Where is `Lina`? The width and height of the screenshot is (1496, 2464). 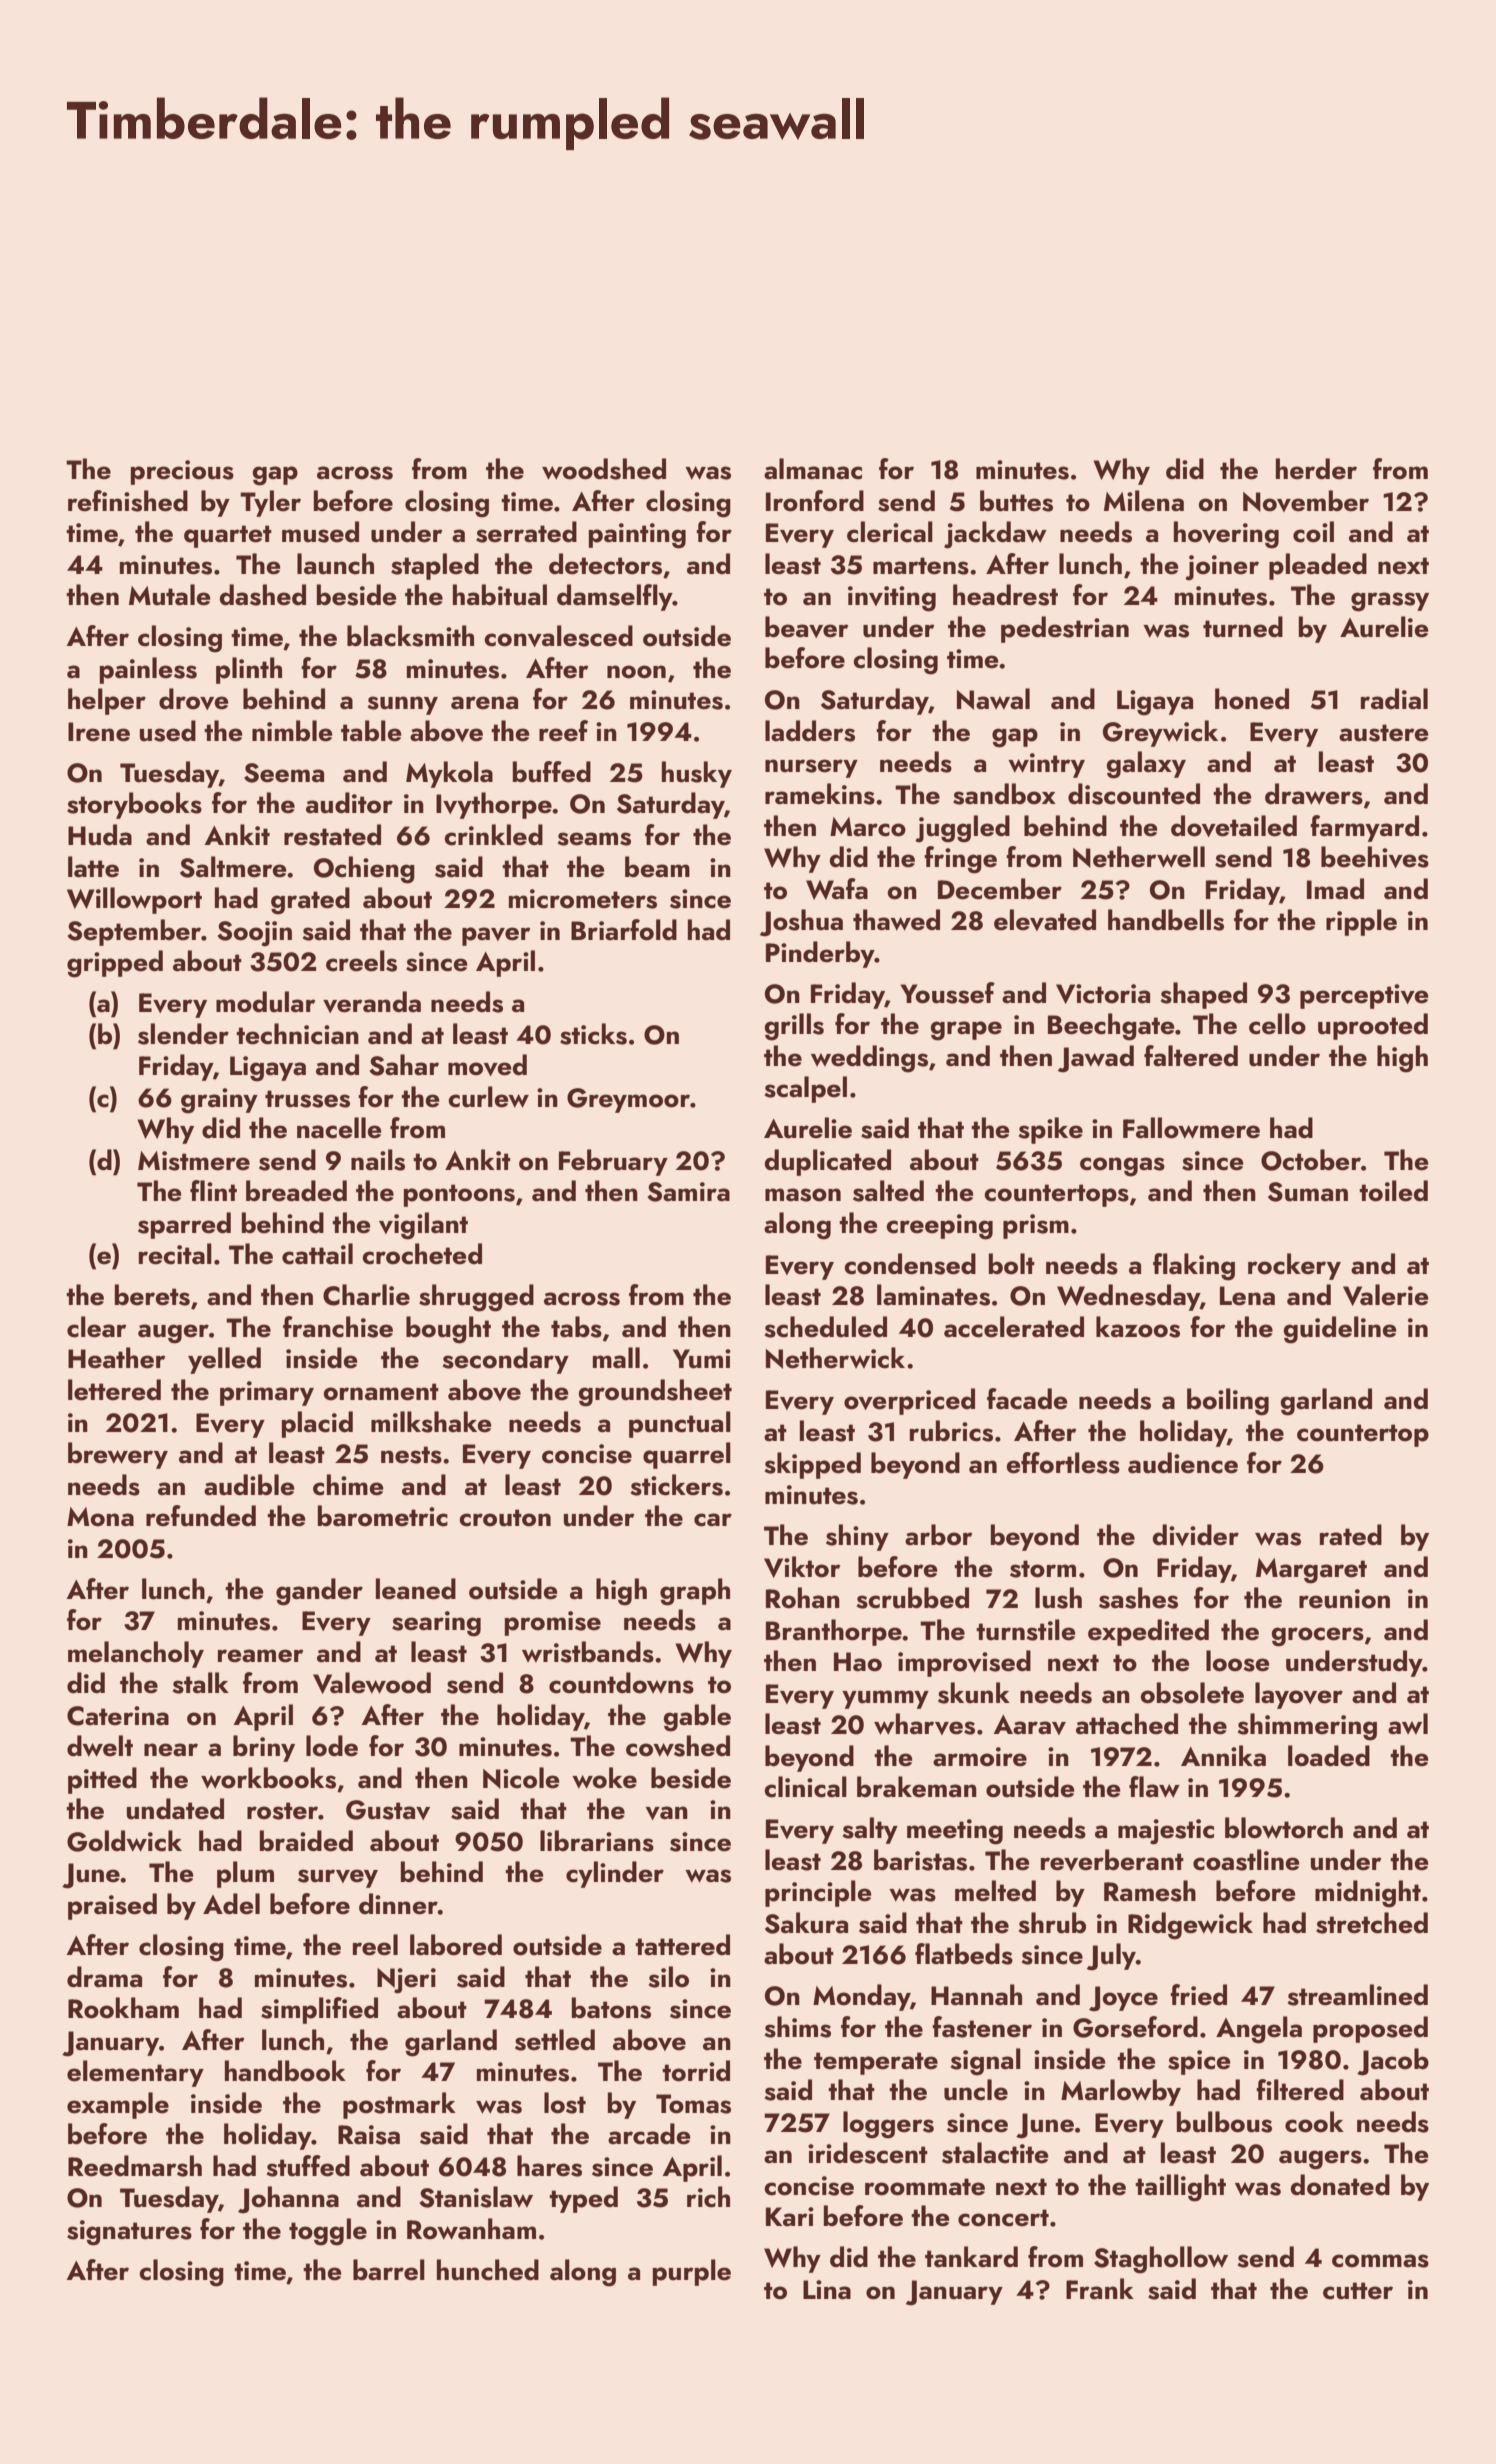 Lina is located at coordinates (827, 2290).
